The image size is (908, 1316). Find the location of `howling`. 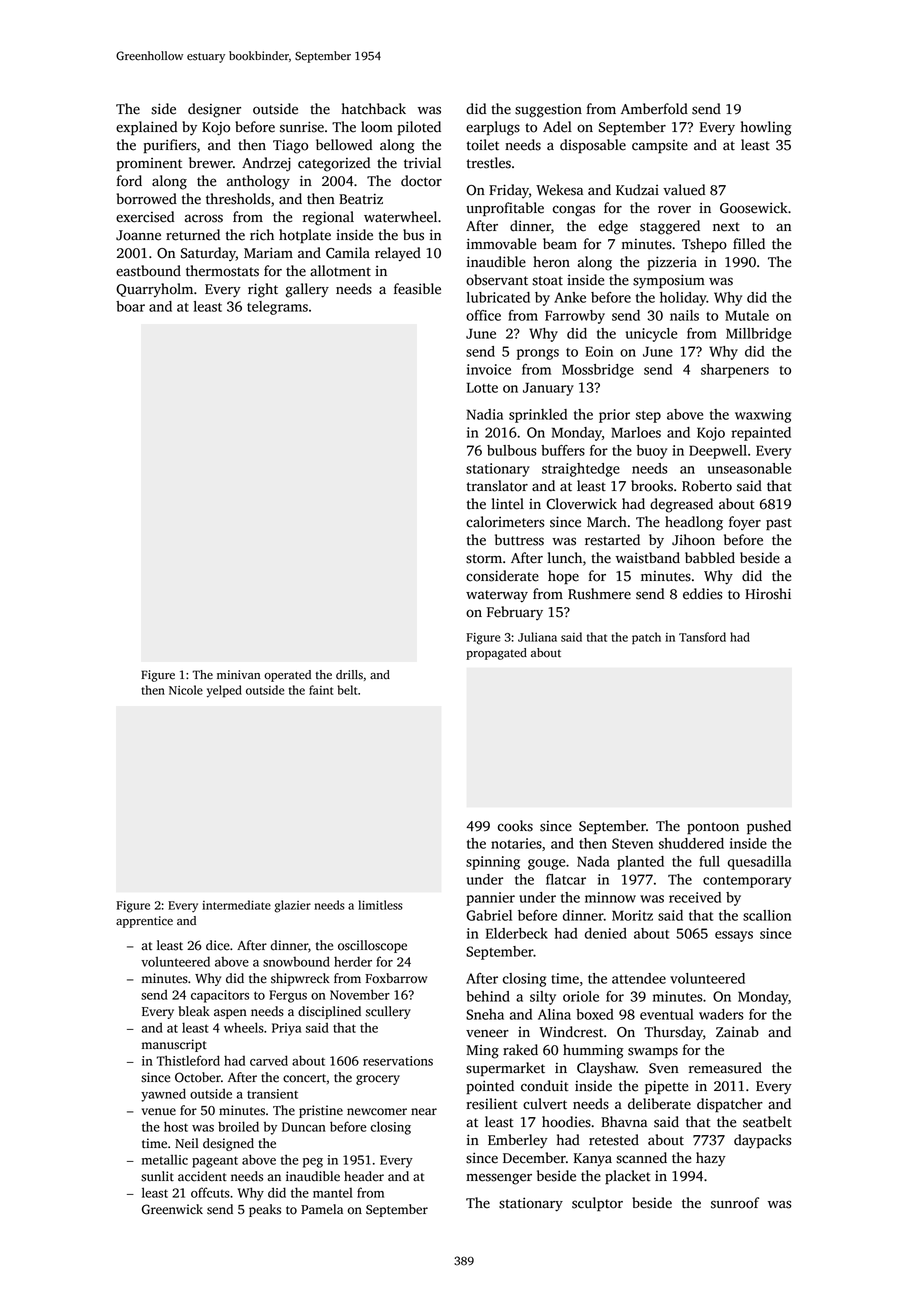

howling is located at coordinates (766, 128).
